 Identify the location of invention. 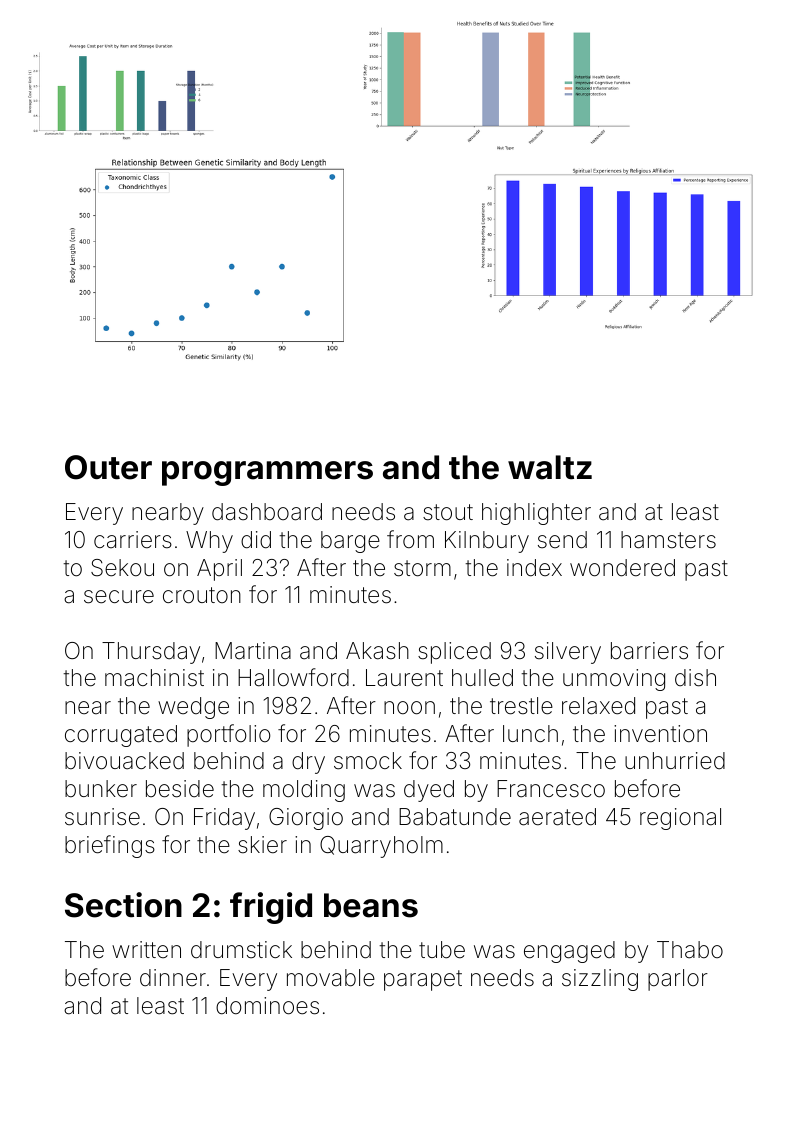
(660, 734).
